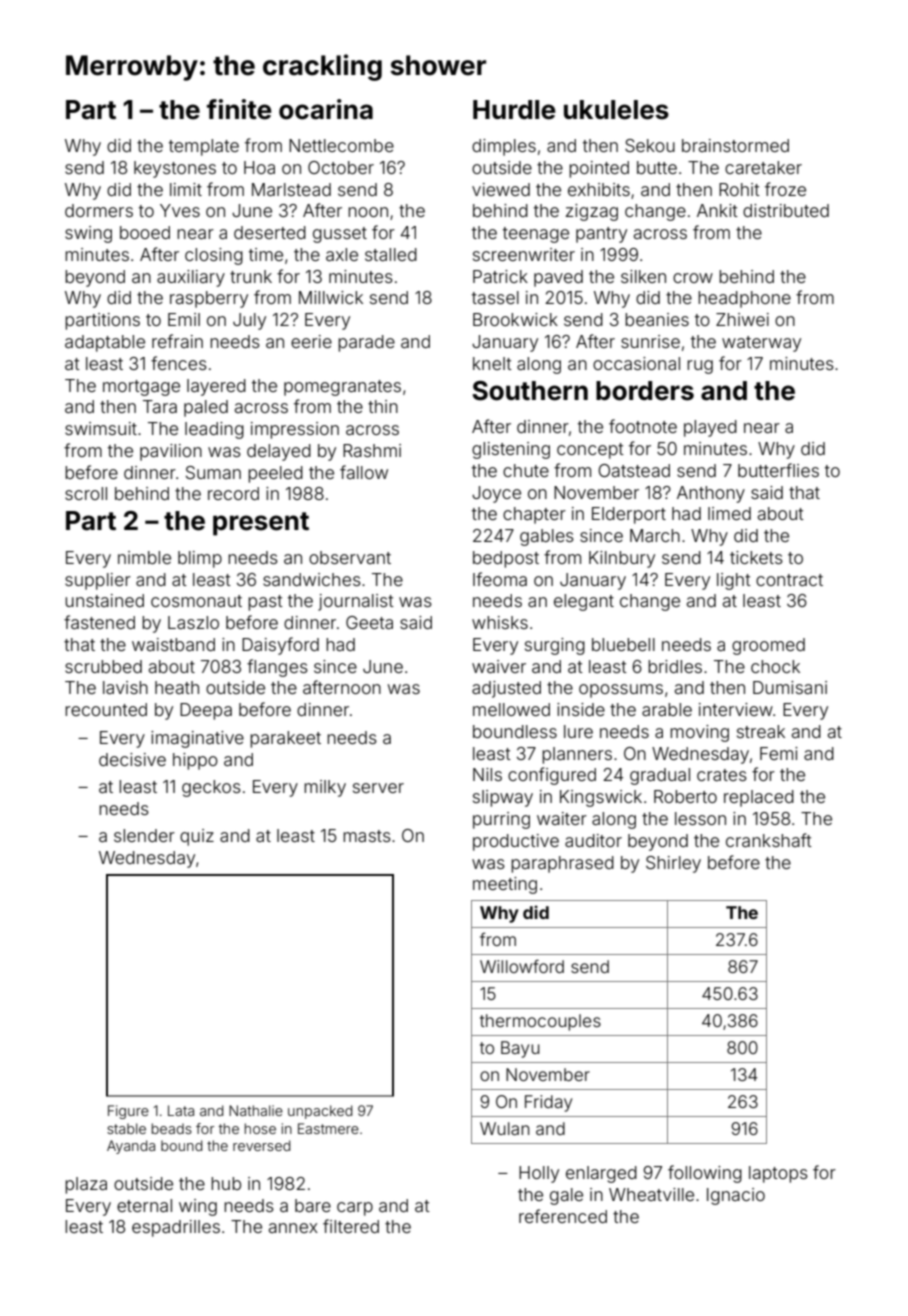 The image size is (908, 1316). What do you see at coordinates (581, 709) in the image?
I see `inside` at bounding box center [581, 709].
